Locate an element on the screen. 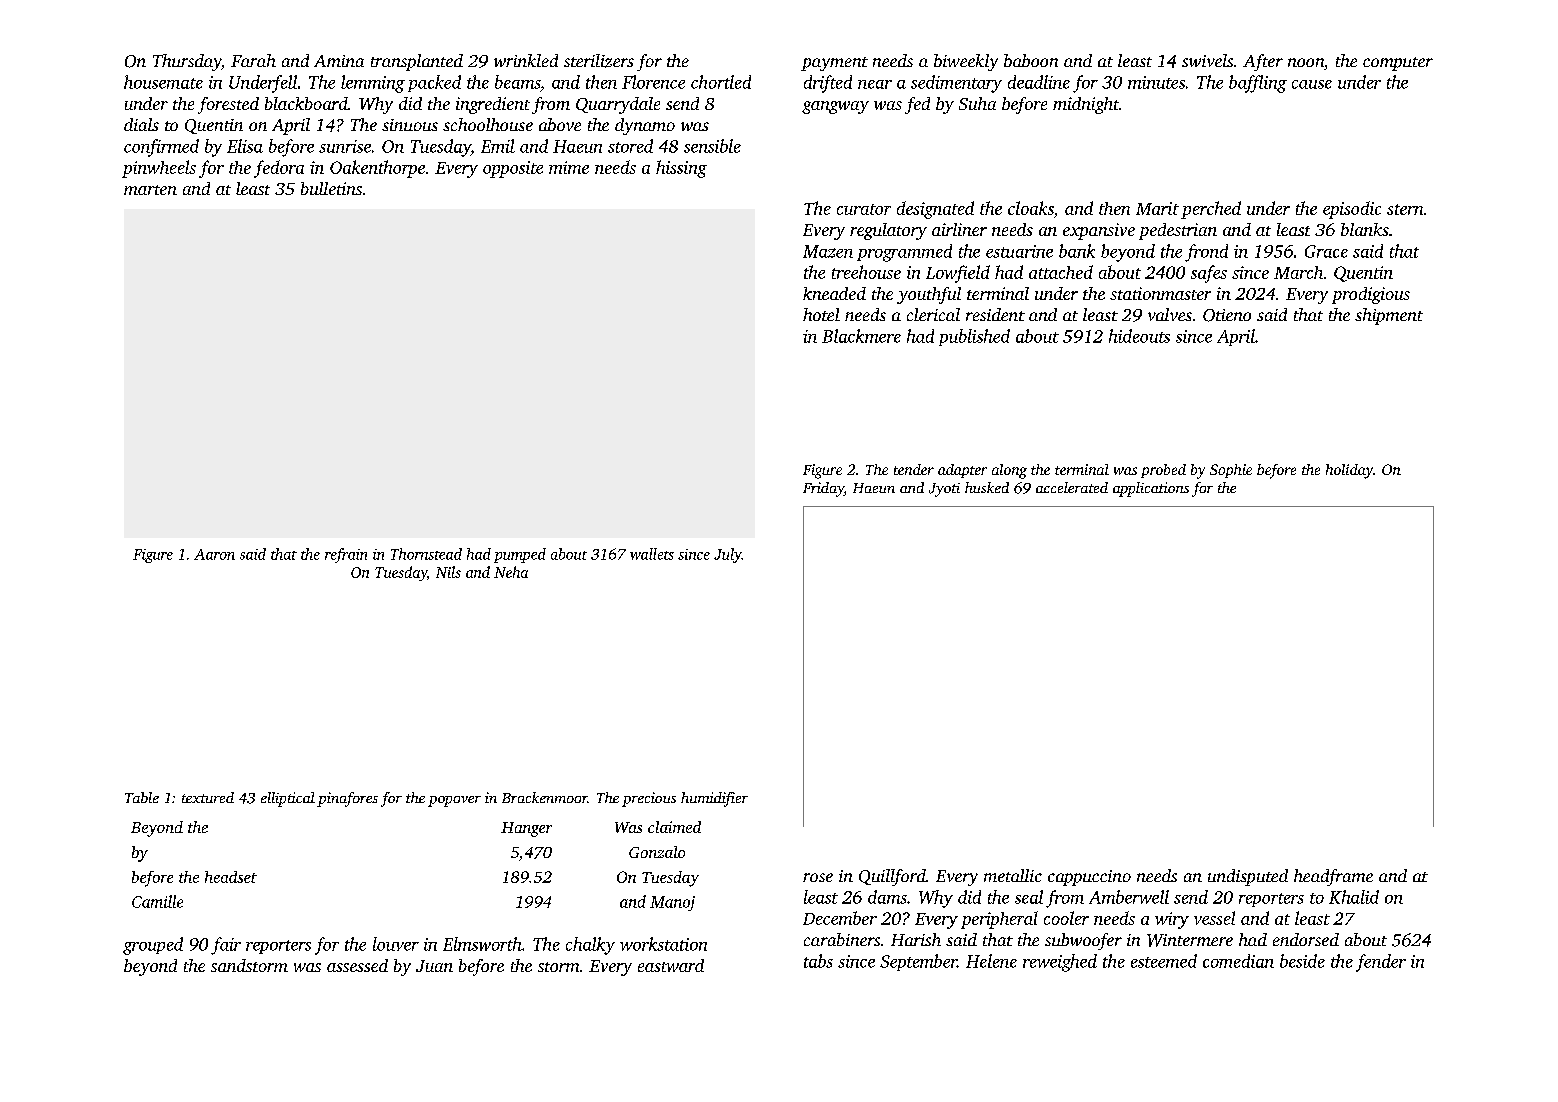 The image size is (1558, 1102). Thornstead is located at coordinates (426, 554).
